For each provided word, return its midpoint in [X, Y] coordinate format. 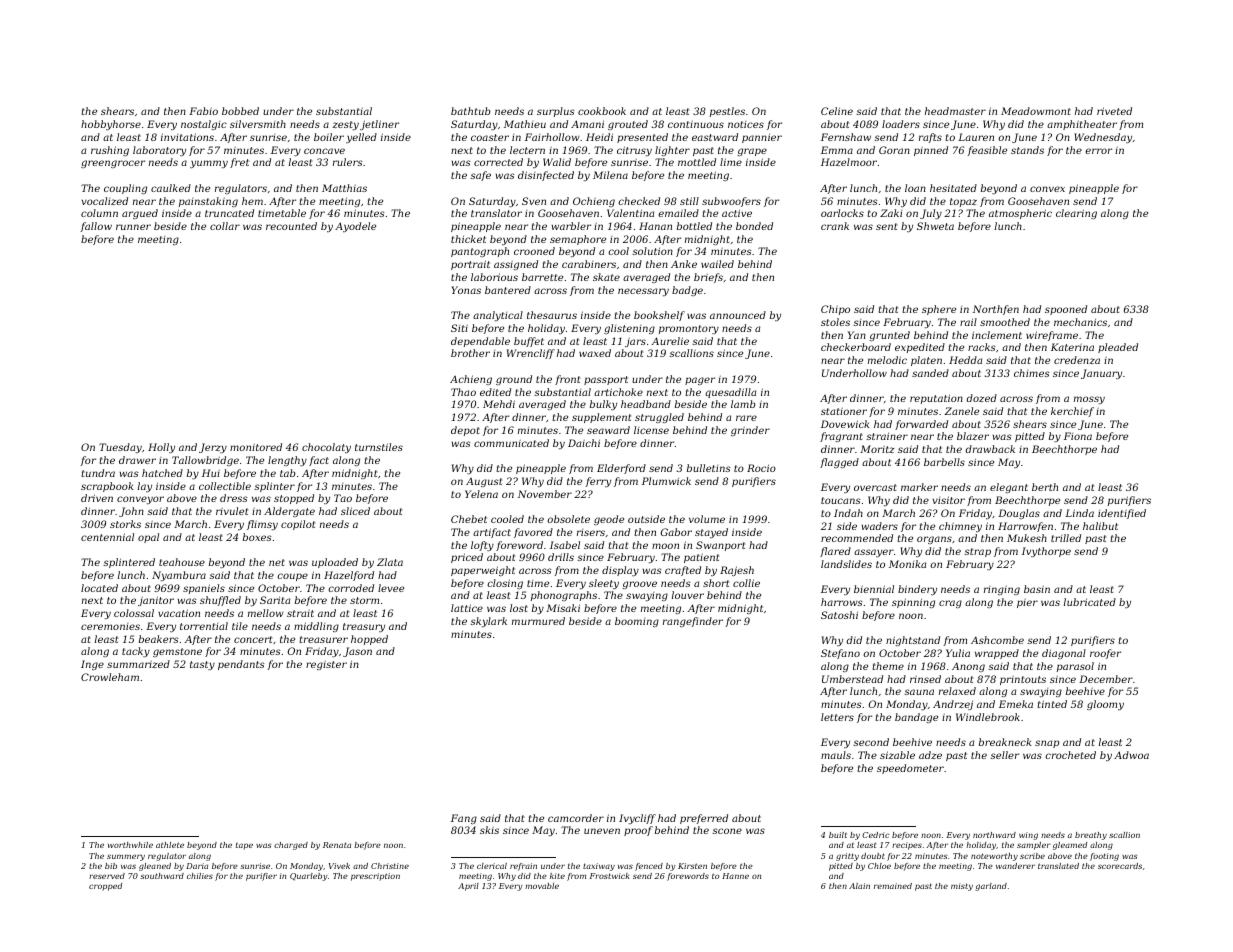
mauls [836, 755]
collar [225, 226]
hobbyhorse [111, 125]
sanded [930, 373]
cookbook [602, 111]
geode [609, 520]
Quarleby [309, 877]
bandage [916, 718]
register [326, 665]
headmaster [955, 111]
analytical [498, 316]
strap [977, 552]
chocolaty [326, 448]
